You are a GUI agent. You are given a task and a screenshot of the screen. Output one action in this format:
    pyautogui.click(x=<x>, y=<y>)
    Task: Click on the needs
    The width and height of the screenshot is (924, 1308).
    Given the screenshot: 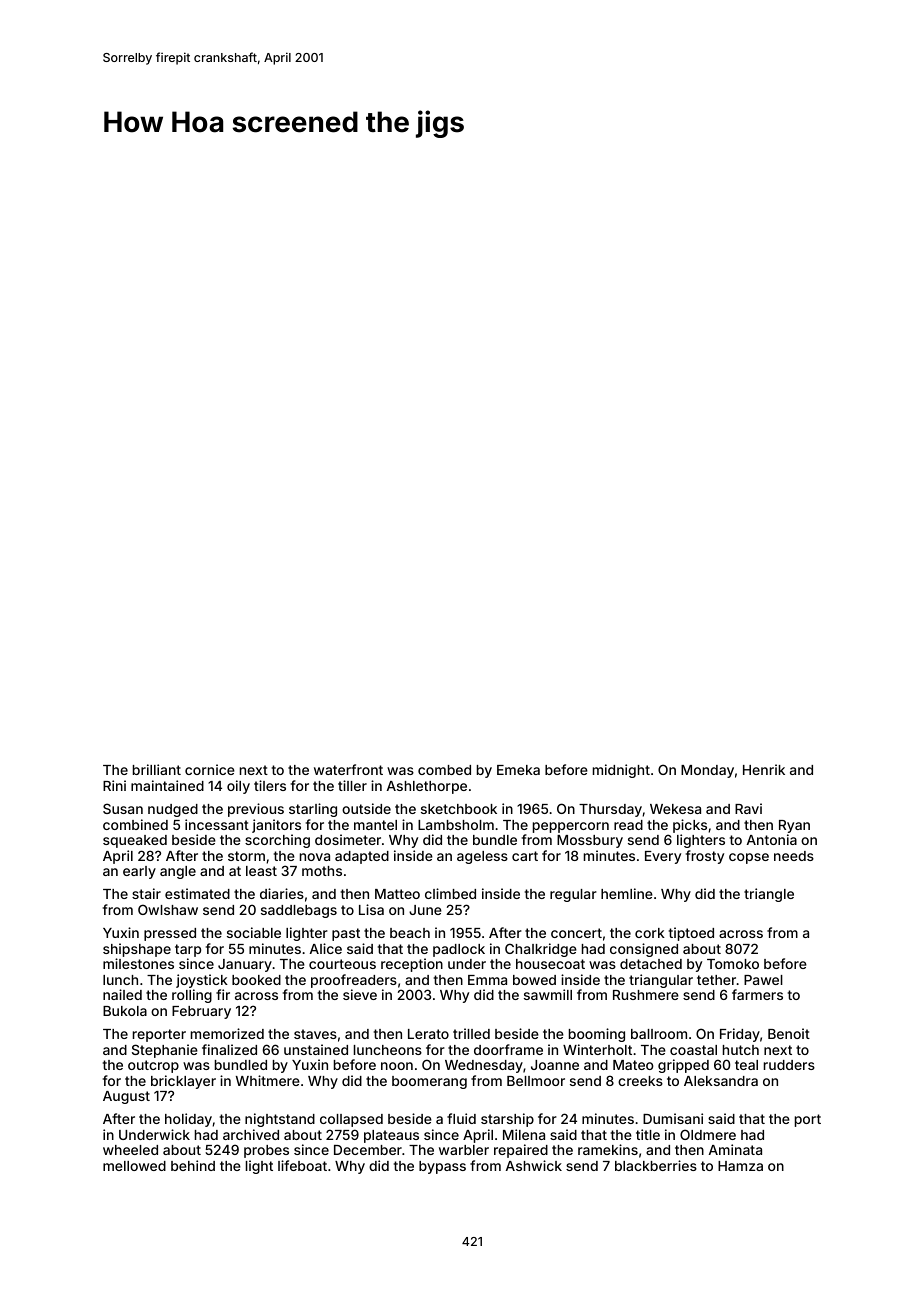 What is the action you would take?
    pyautogui.click(x=794, y=856)
